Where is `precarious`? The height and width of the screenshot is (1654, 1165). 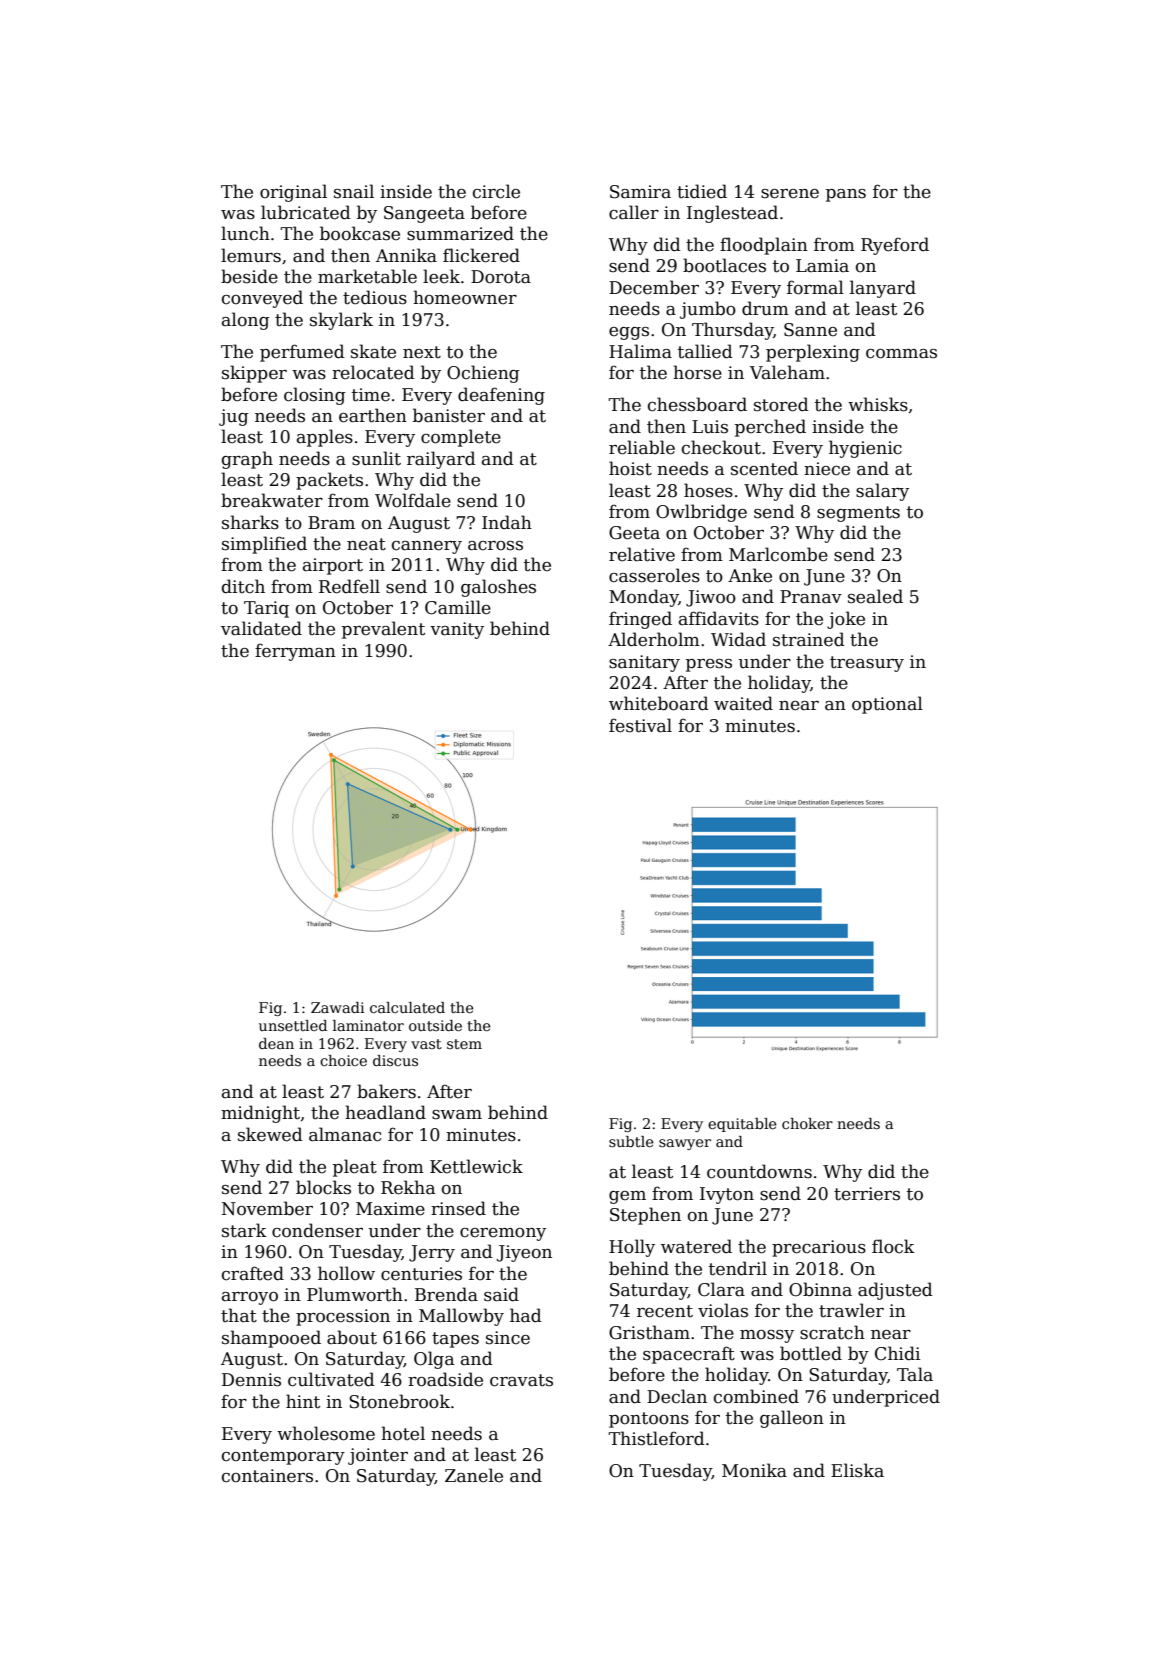
precarious is located at coordinates (819, 1248).
